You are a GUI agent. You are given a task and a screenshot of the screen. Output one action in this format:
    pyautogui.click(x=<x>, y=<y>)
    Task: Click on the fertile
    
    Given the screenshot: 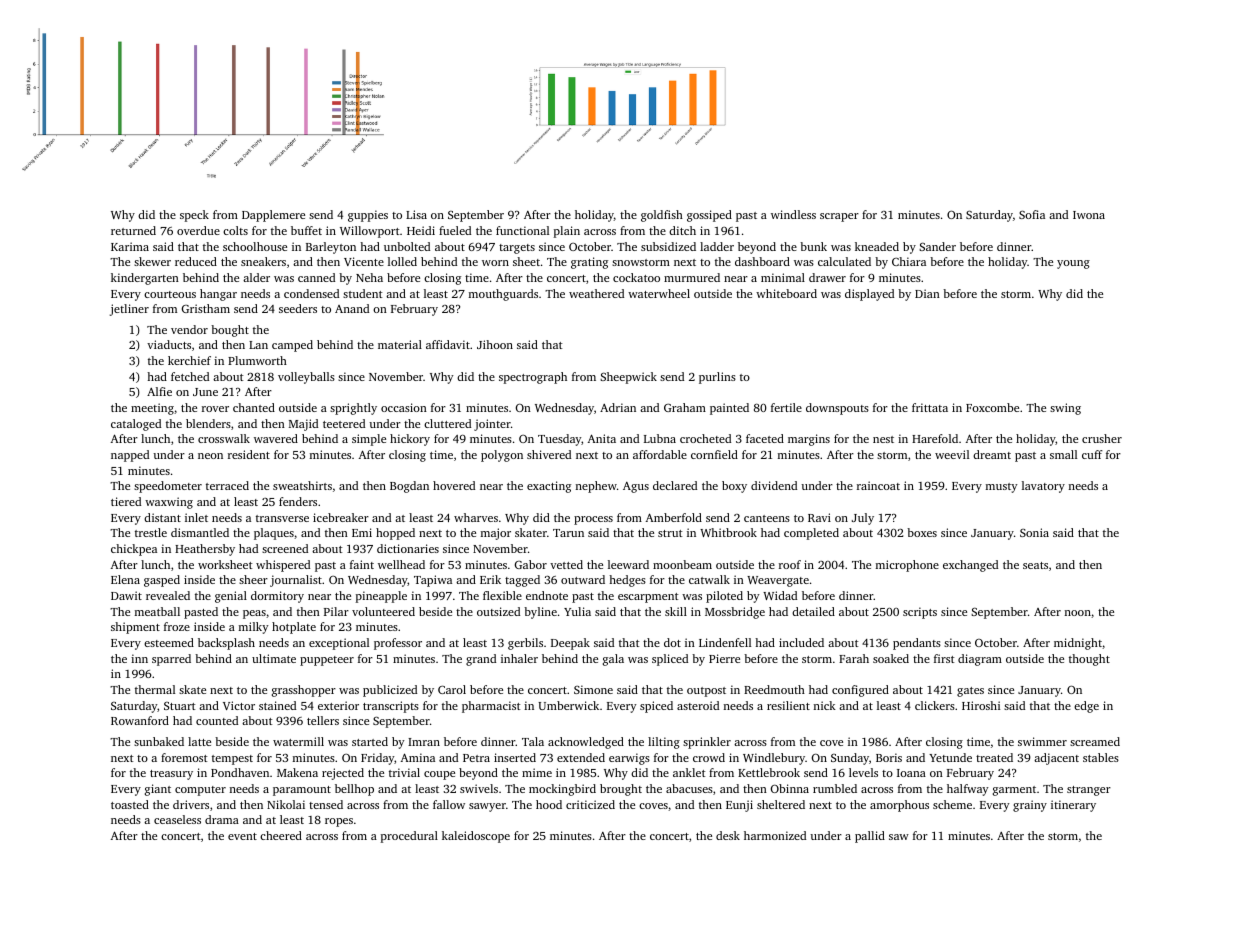 What is the action you would take?
    pyautogui.click(x=786, y=407)
